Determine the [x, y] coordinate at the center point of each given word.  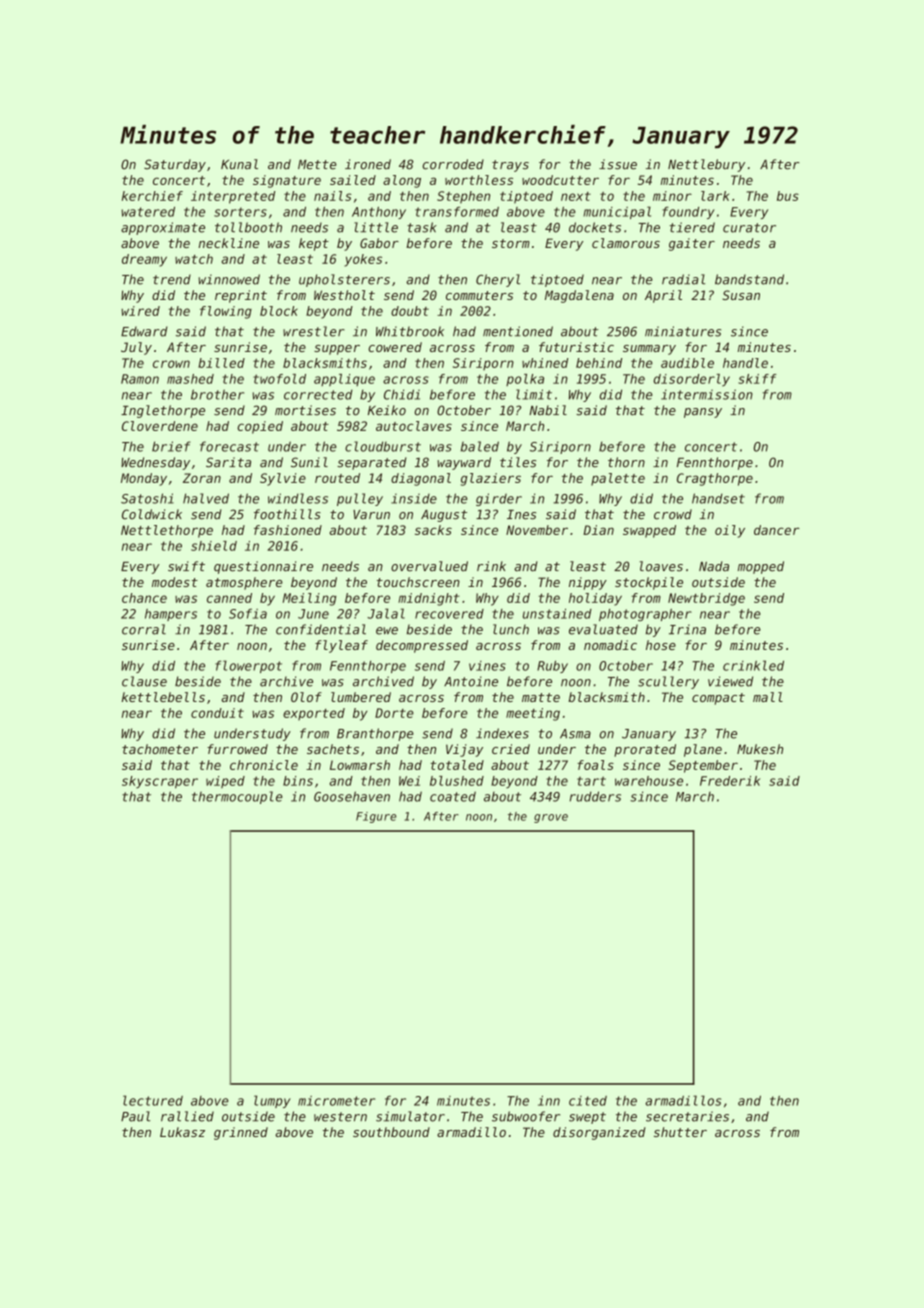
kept [314, 244]
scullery [668, 682]
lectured [153, 1100]
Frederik [730, 781]
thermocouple [237, 797]
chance [144, 598]
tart [591, 781]
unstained [557, 614]
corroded [453, 164]
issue [618, 164]
